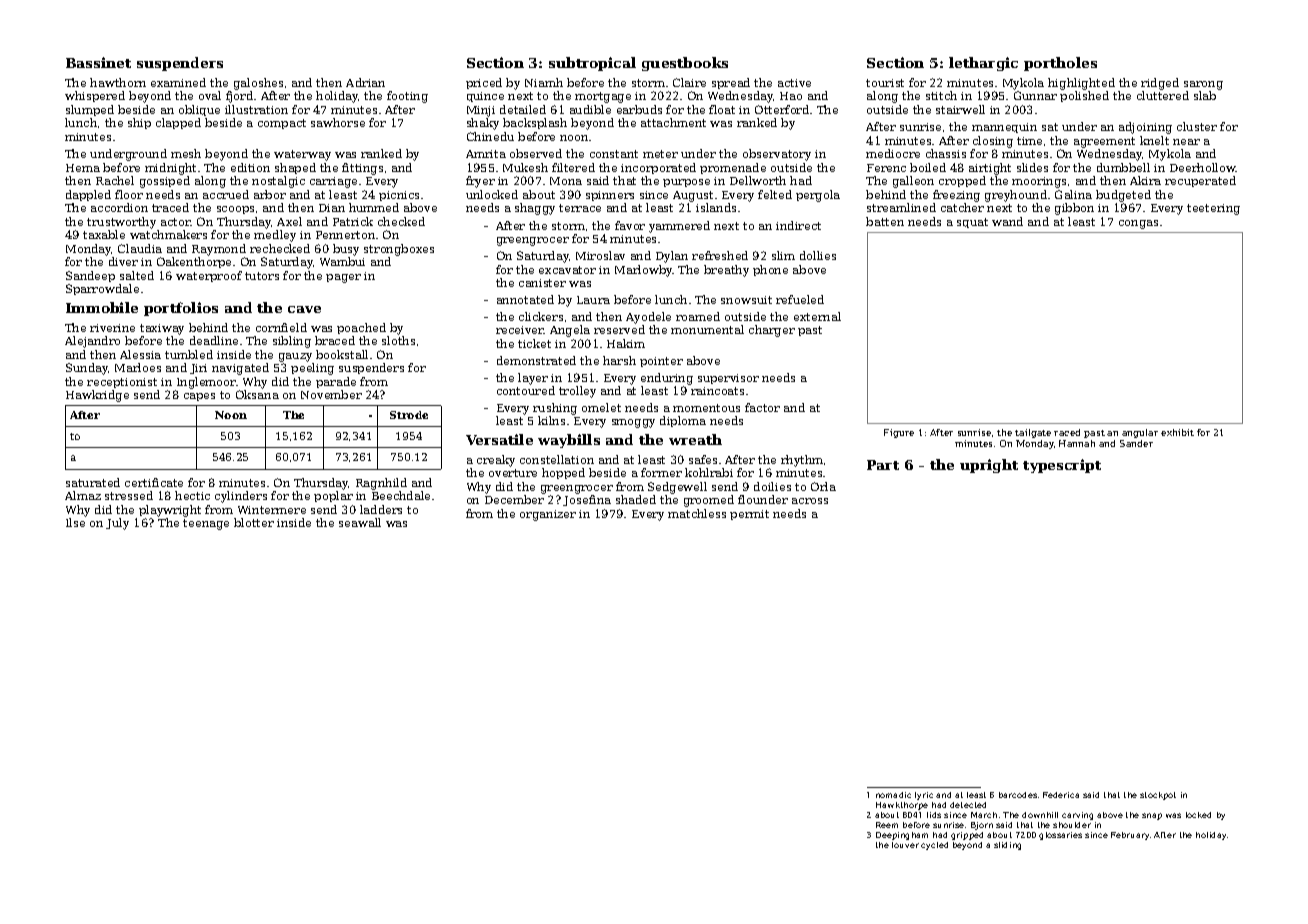  I want to click on permit, so click(749, 515).
